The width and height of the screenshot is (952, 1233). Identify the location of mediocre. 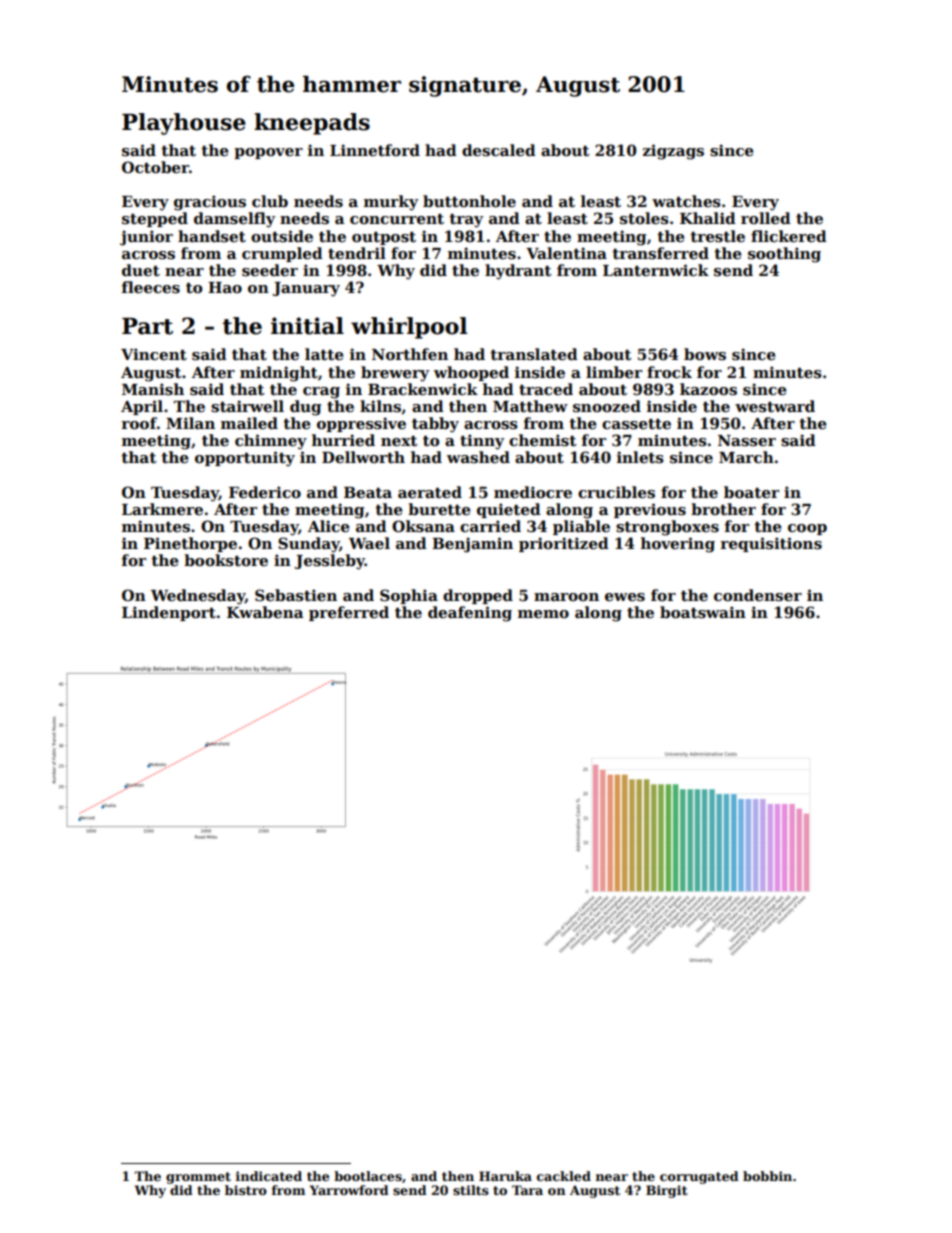
(533, 492).
